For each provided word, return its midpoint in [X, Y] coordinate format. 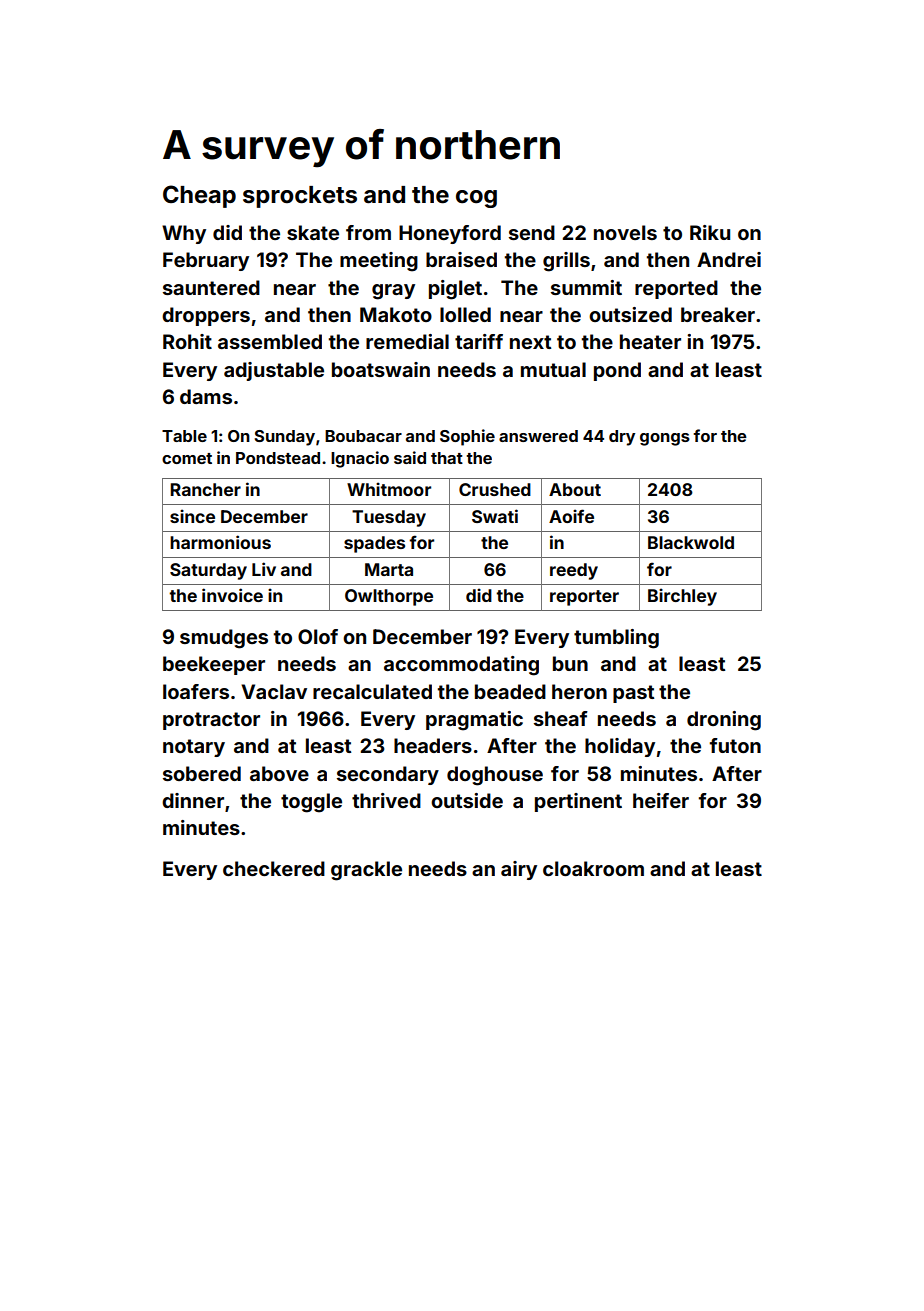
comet [187, 458]
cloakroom [593, 868]
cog [476, 199]
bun [570, 663]
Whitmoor [389, 489]
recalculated [372, 691]
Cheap [199, 196]
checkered [274, 868]
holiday [620, 747]
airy [519, 870]
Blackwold [691, 542]
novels [625, 232]
